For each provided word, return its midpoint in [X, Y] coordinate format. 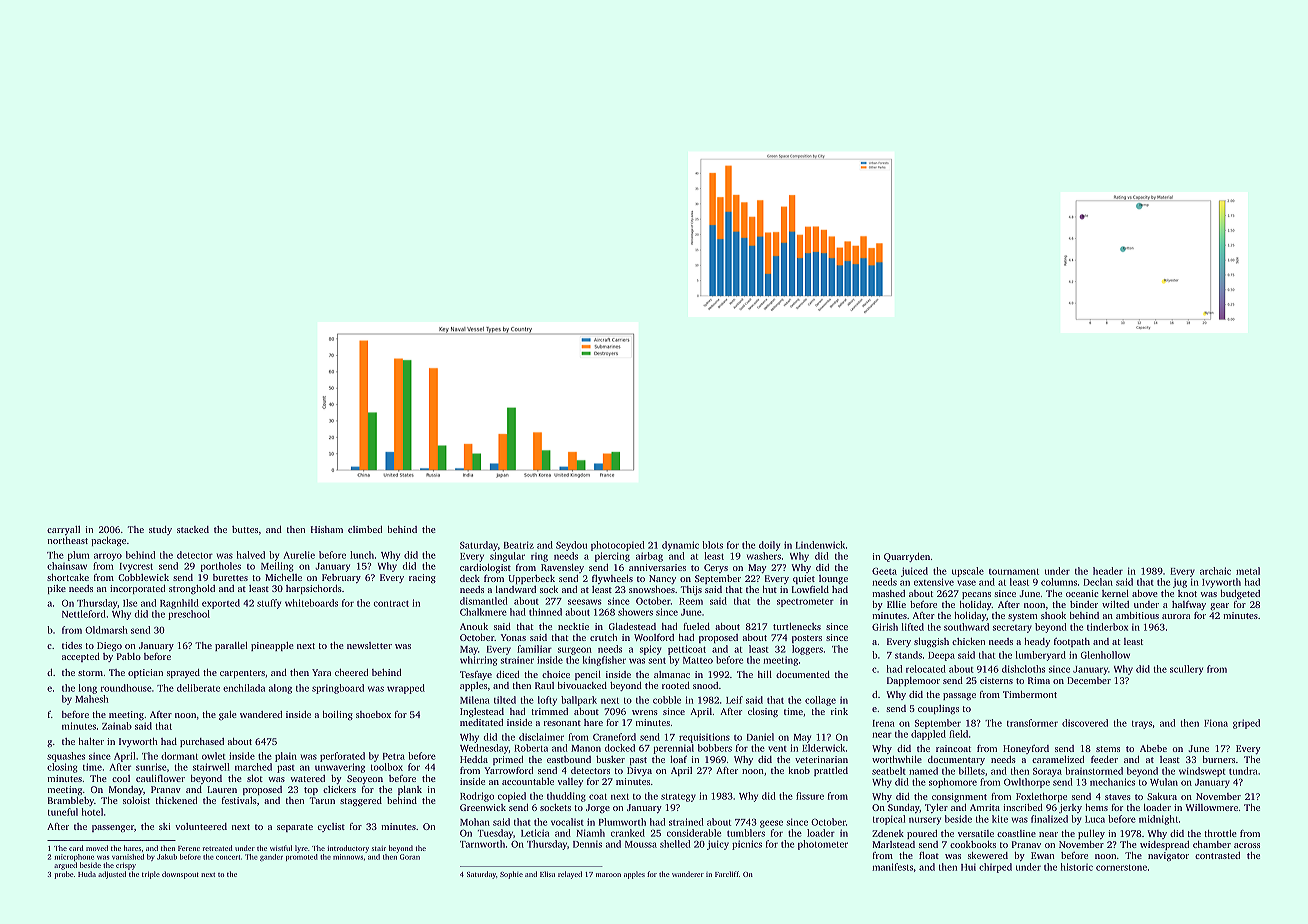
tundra [1243, 771]
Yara [321, 672]
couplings [938, 709]
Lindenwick [820, 545]
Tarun [322, 800]
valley [570, 782]
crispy [126, 866]
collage [820, 701]
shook [1053, 615]
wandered [261, 714]
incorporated [137, 589]
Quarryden [907, 557]
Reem [691, 601]
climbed [365, 529]
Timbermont [1030, 694]
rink [839, 711]
